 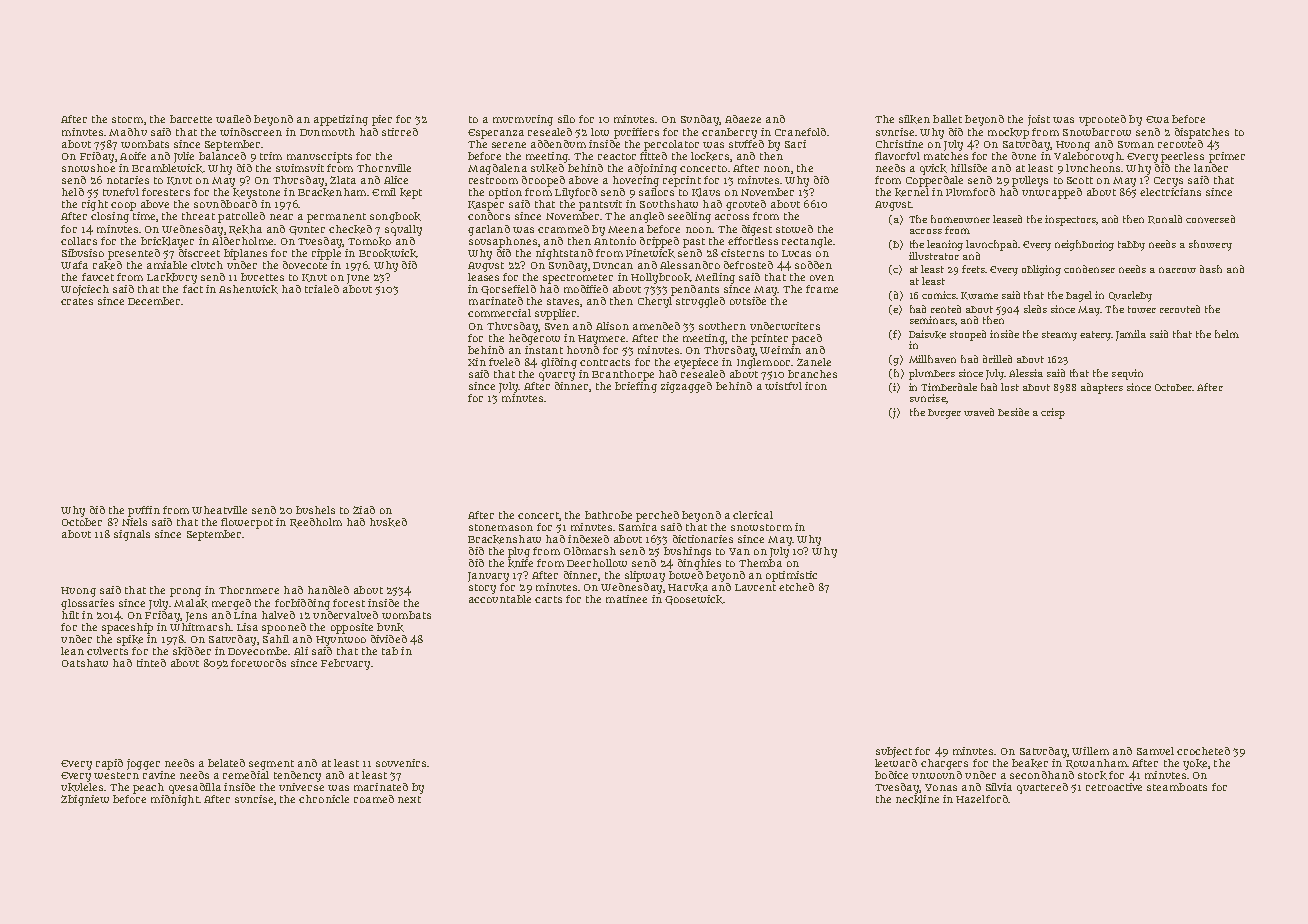 I want to click on reprint, so click(x=682, y=181).
